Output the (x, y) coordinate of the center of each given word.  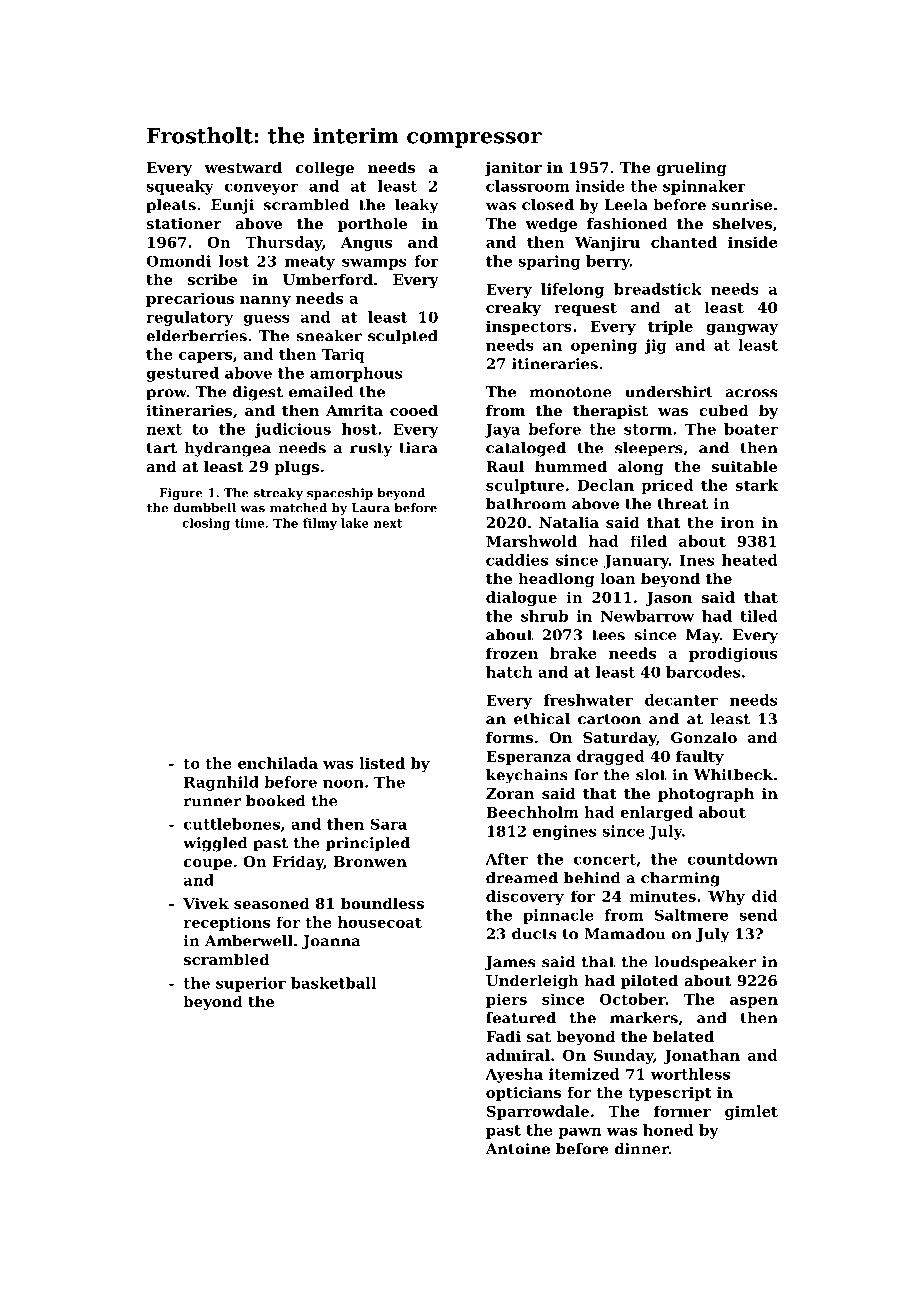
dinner (642, 1149)
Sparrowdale (538, 1112)
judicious (292, 430)
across (751, 393)
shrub (544, 616)
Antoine (518, 1149)
